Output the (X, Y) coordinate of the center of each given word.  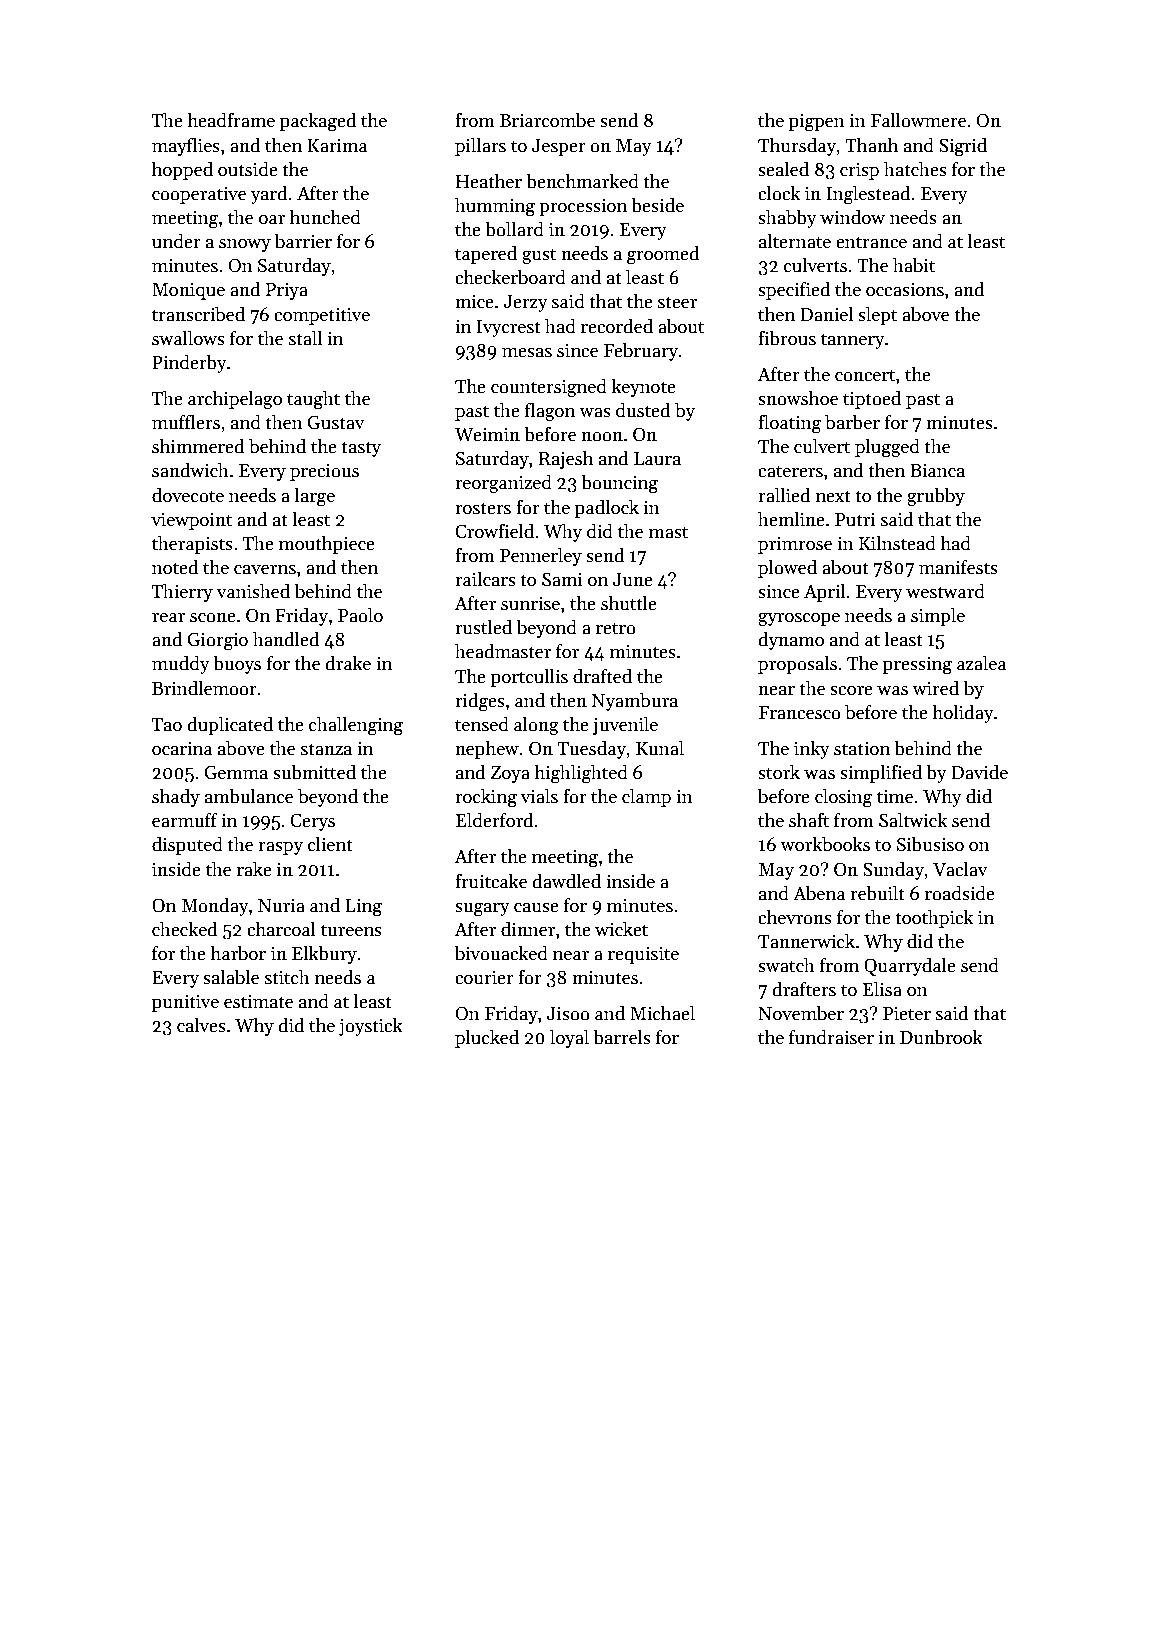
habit (914, 265)
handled (286, 639)
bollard (514, 229)
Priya (287, 291)
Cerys (312, 822)
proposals (797, 665)
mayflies (186, 147)
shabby (787, 218)
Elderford (494, 820)
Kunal (660, 748)
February (641, 351)
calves (201, 1025)
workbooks (825, 844)
